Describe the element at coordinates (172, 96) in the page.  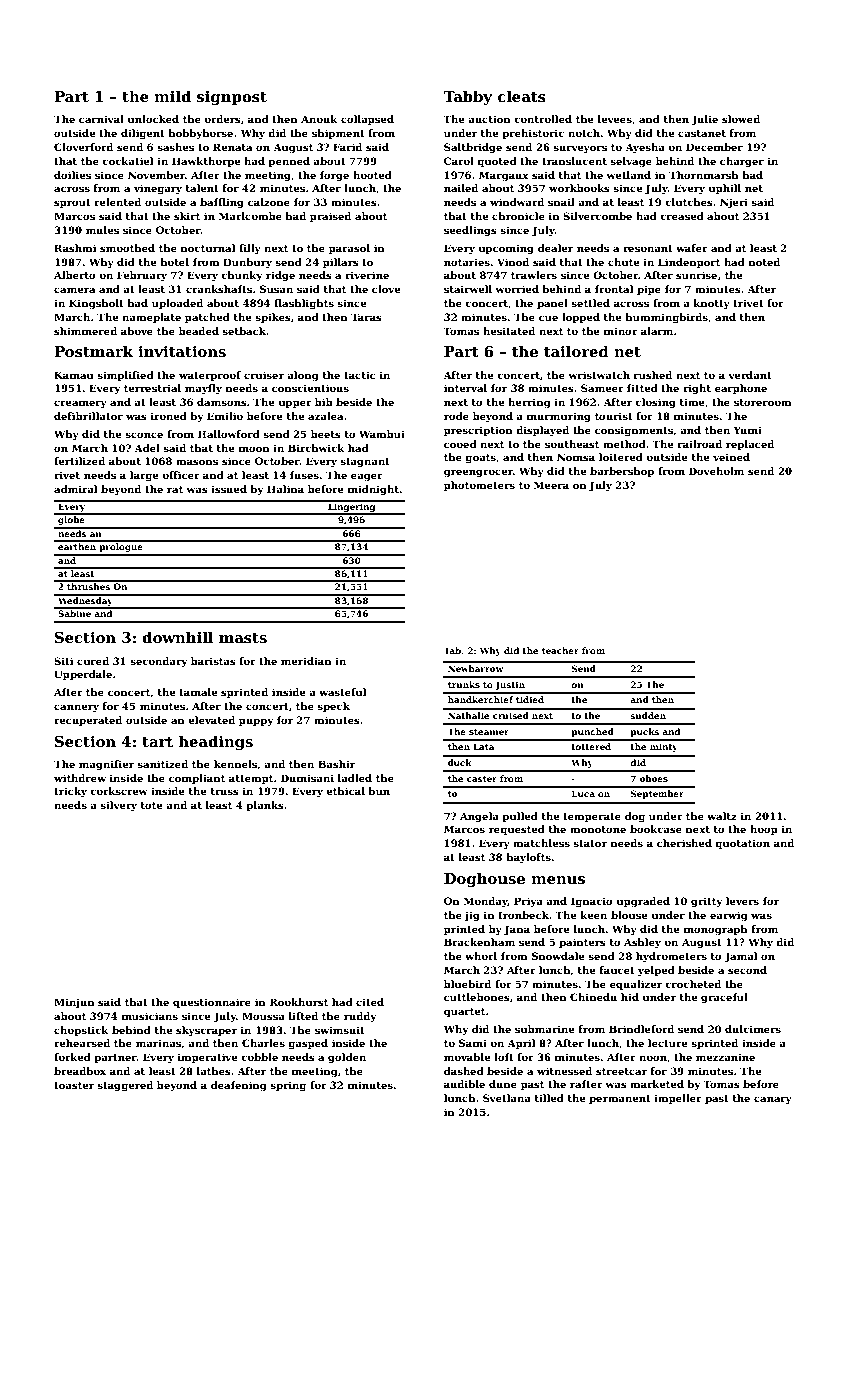
I see `mild` at that location.
